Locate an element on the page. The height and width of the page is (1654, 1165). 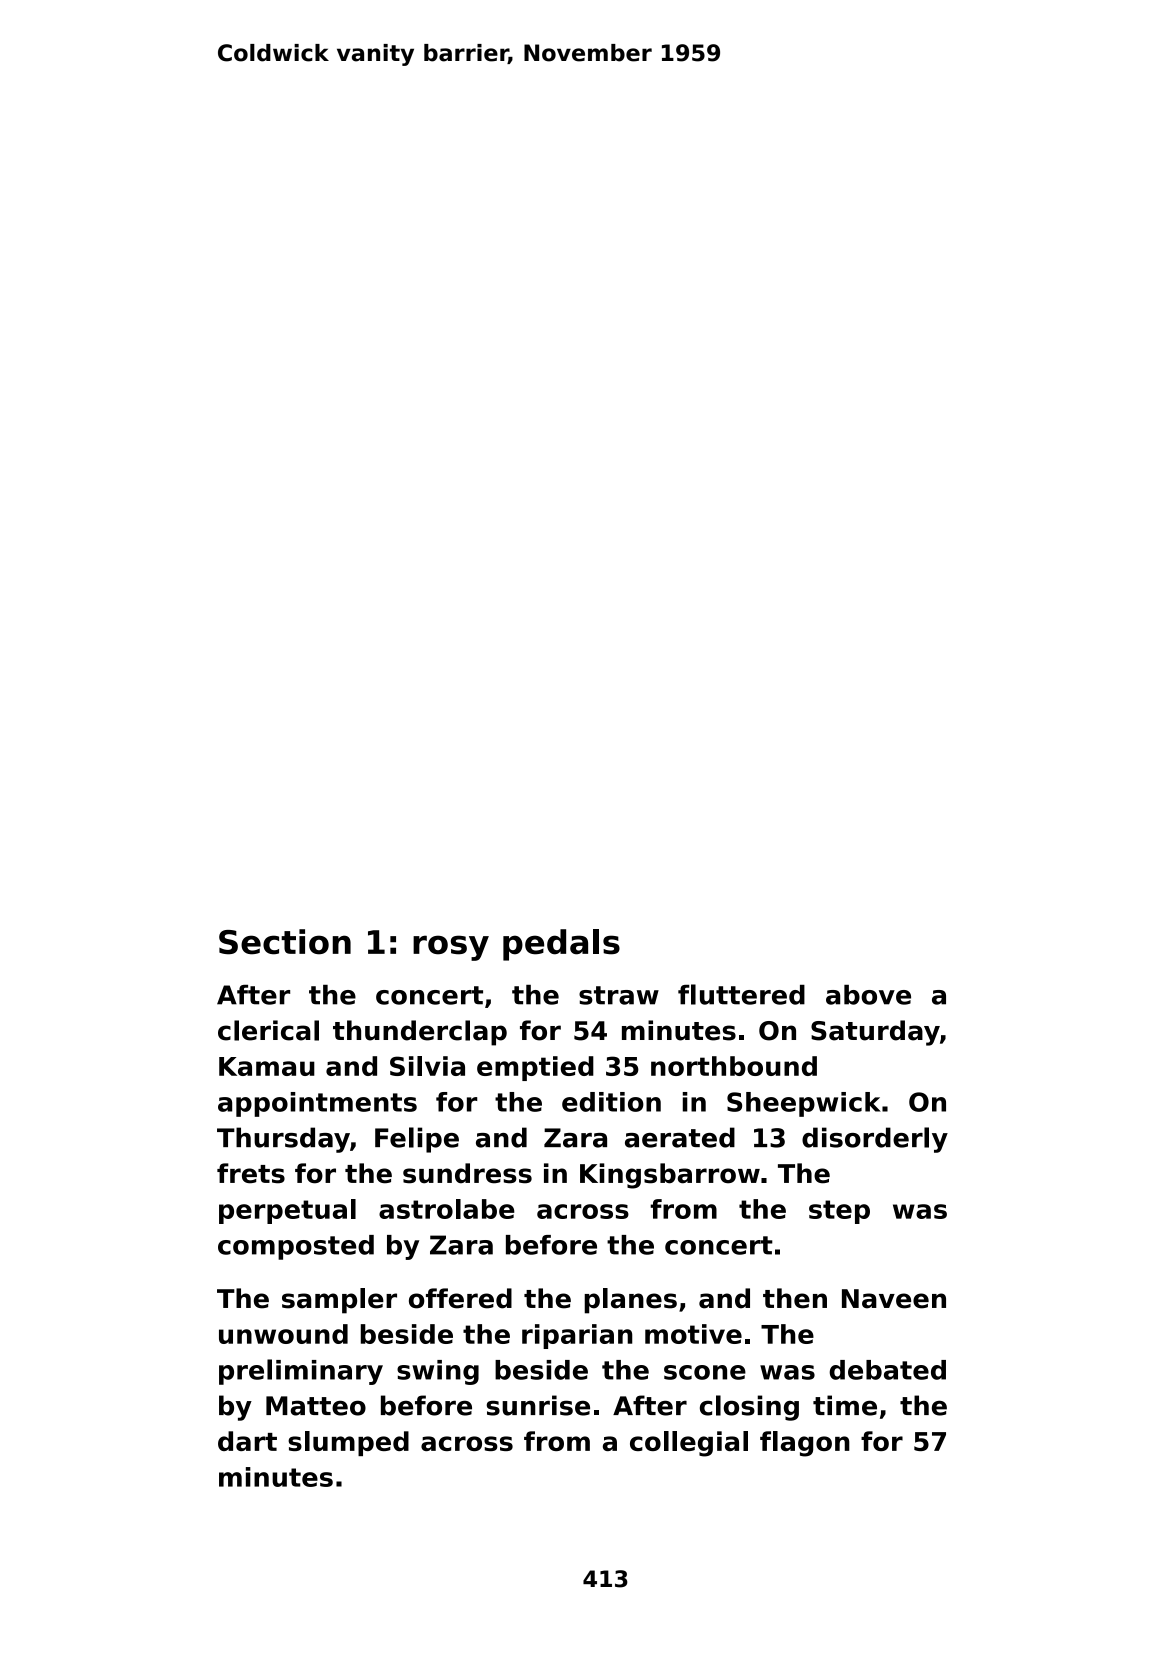
Saturday is located at coordinates (875, 1033).
